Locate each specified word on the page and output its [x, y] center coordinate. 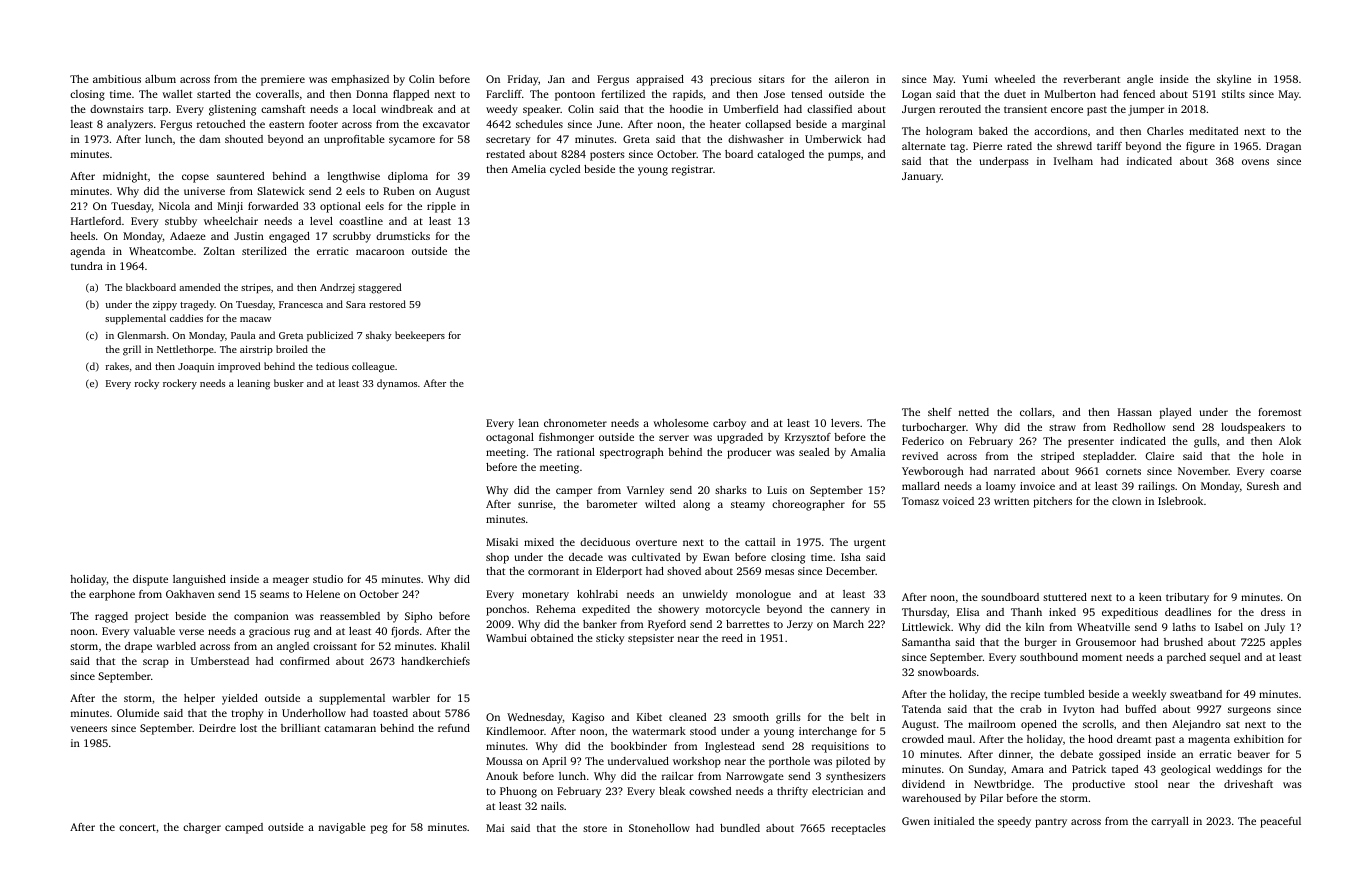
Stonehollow [659, 828]
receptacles [858, 829]
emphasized [360, 80]
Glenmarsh [141, 335]
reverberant [1092, 79]
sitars [772, 79]
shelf [940, 412]
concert [137, 827]
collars [1036, 412]
